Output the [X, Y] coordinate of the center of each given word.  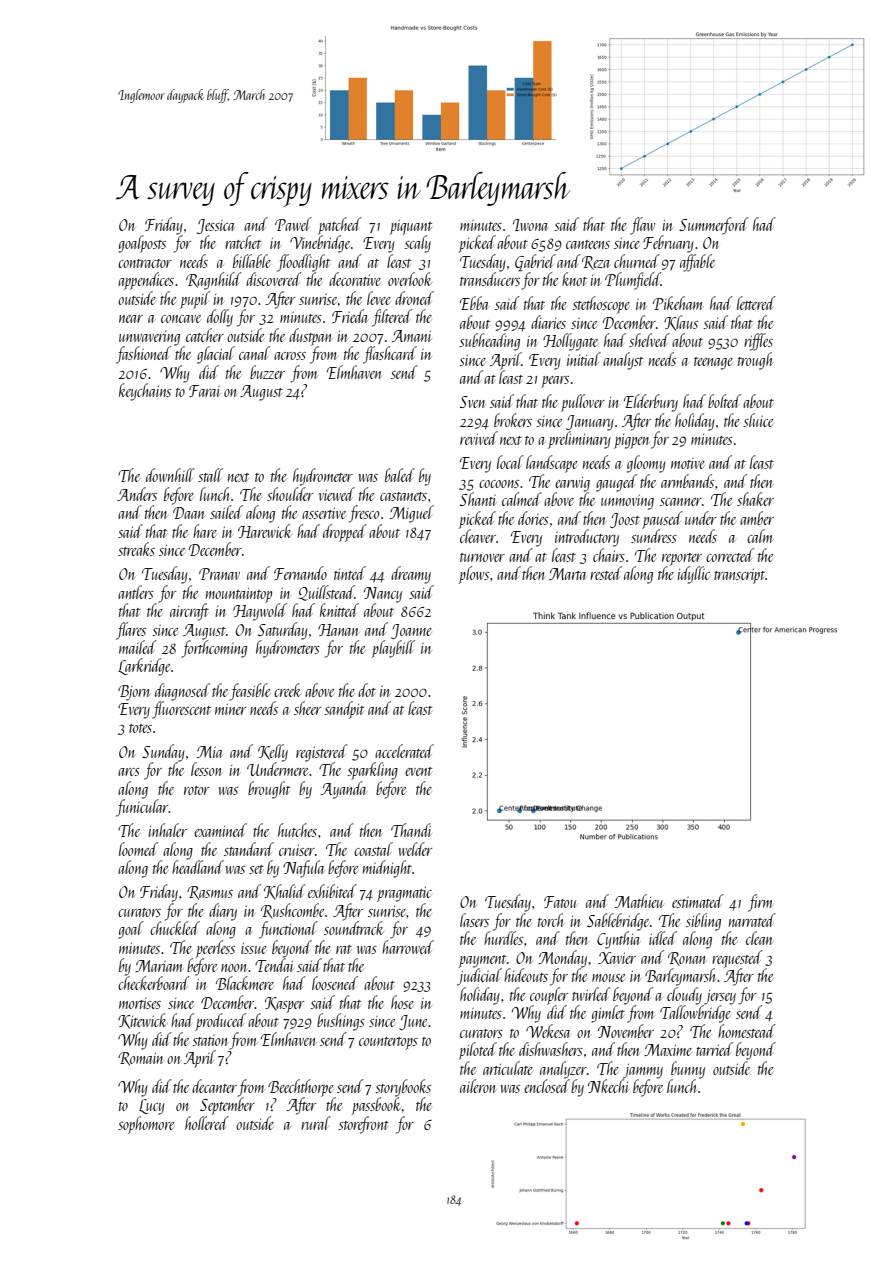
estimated [698, 901]
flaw [643, 226]
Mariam [159, 966]
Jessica [216, 226]
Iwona [530, 225]
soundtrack [354, 928]
